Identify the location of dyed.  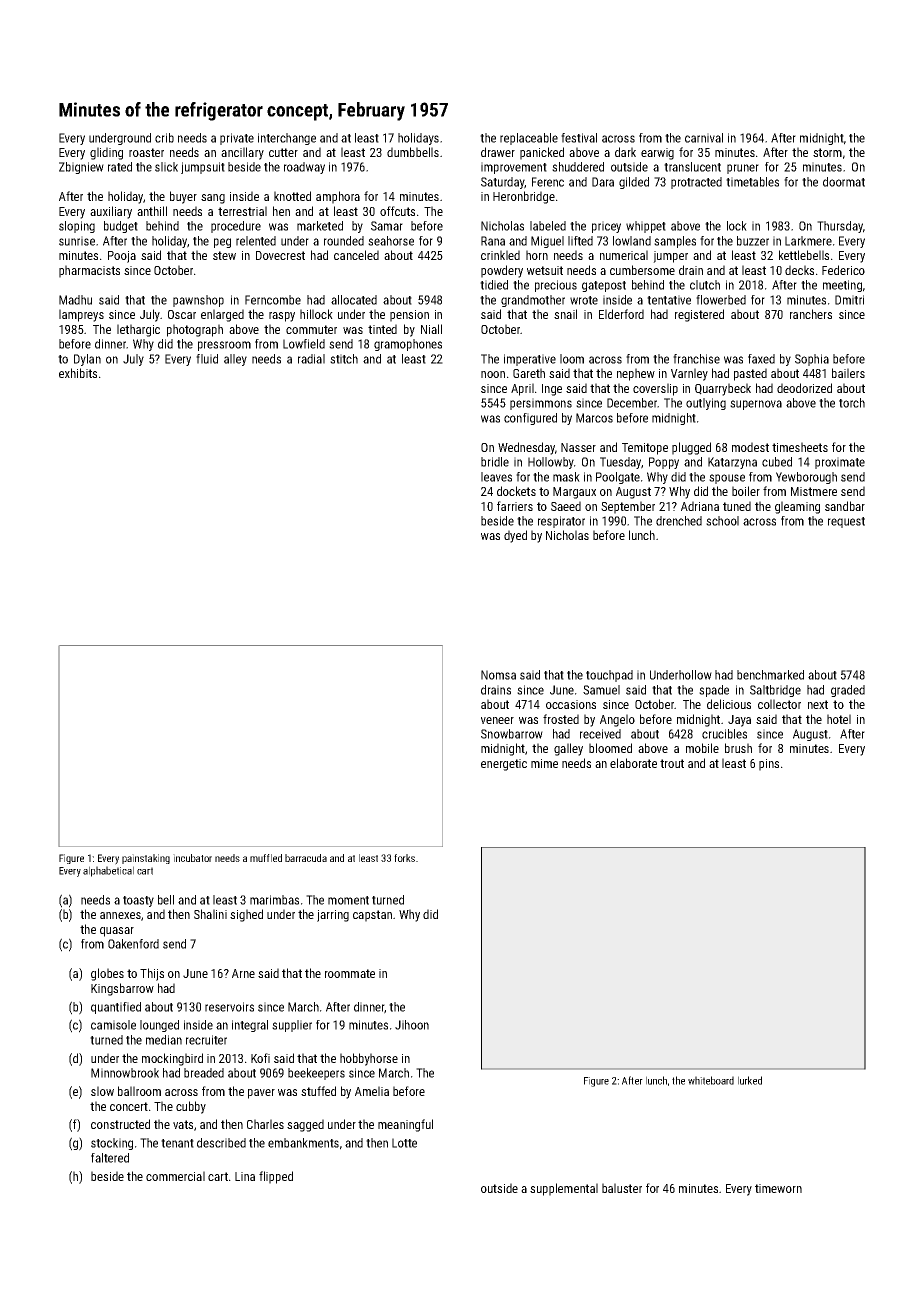
(515, 536).
